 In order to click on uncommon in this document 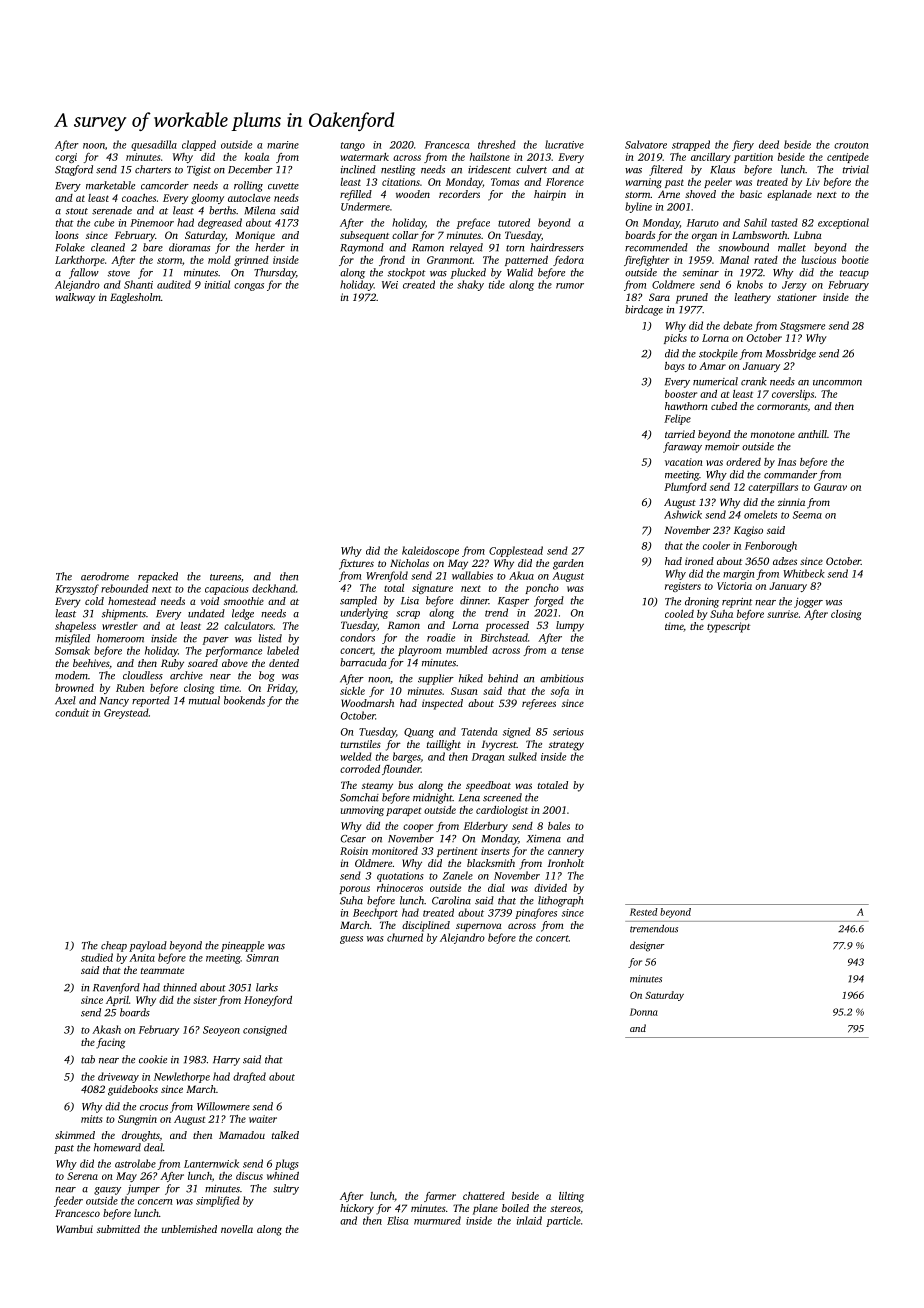, I will do `click(837, 383)`.
